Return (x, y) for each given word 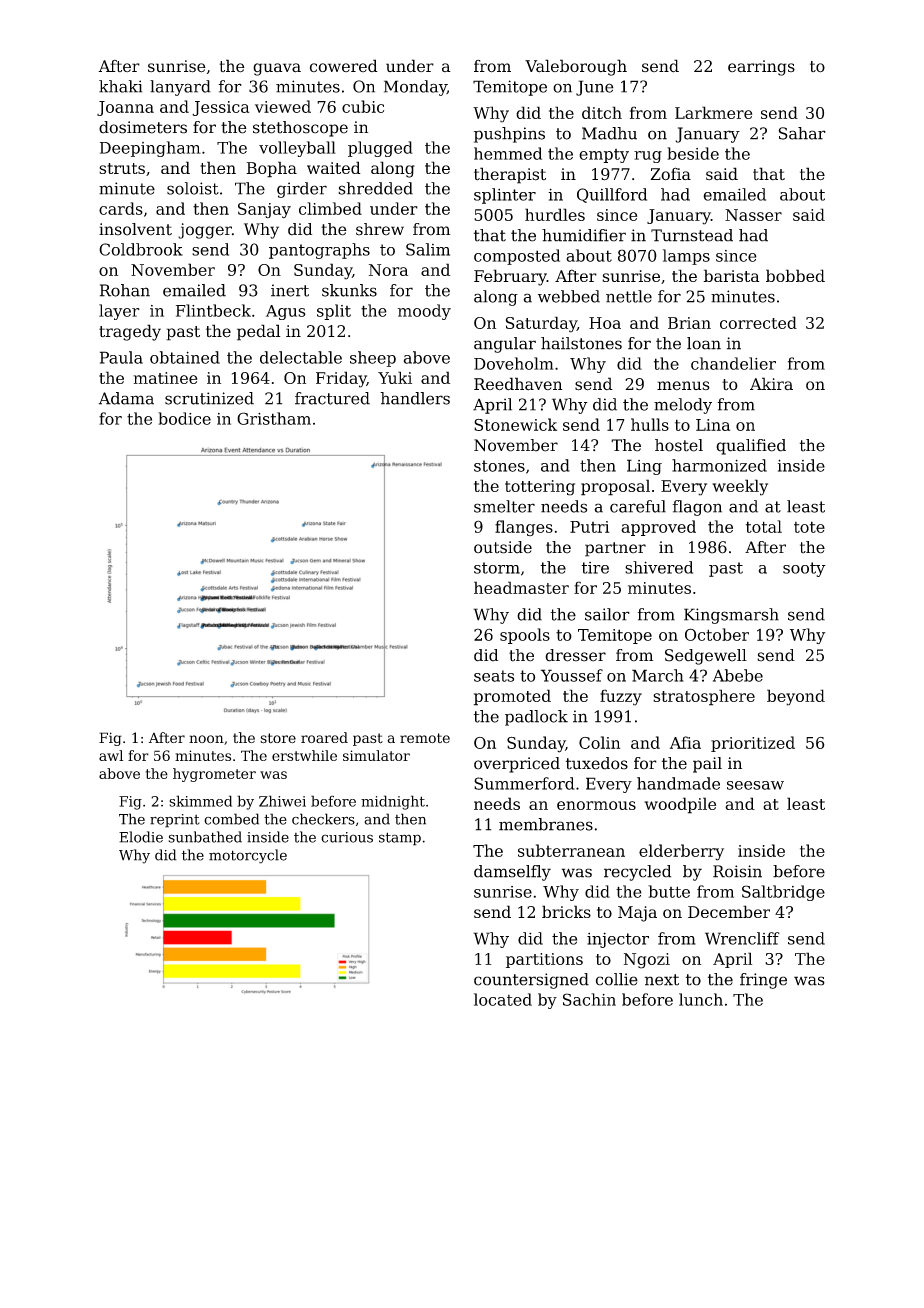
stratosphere (704, 697)
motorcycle (248, 856)
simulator (376, 755)
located (503, 999)
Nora (388, 270)
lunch (701, 999)
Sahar (802, 133)
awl (111, 755)
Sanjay (264, 210)
